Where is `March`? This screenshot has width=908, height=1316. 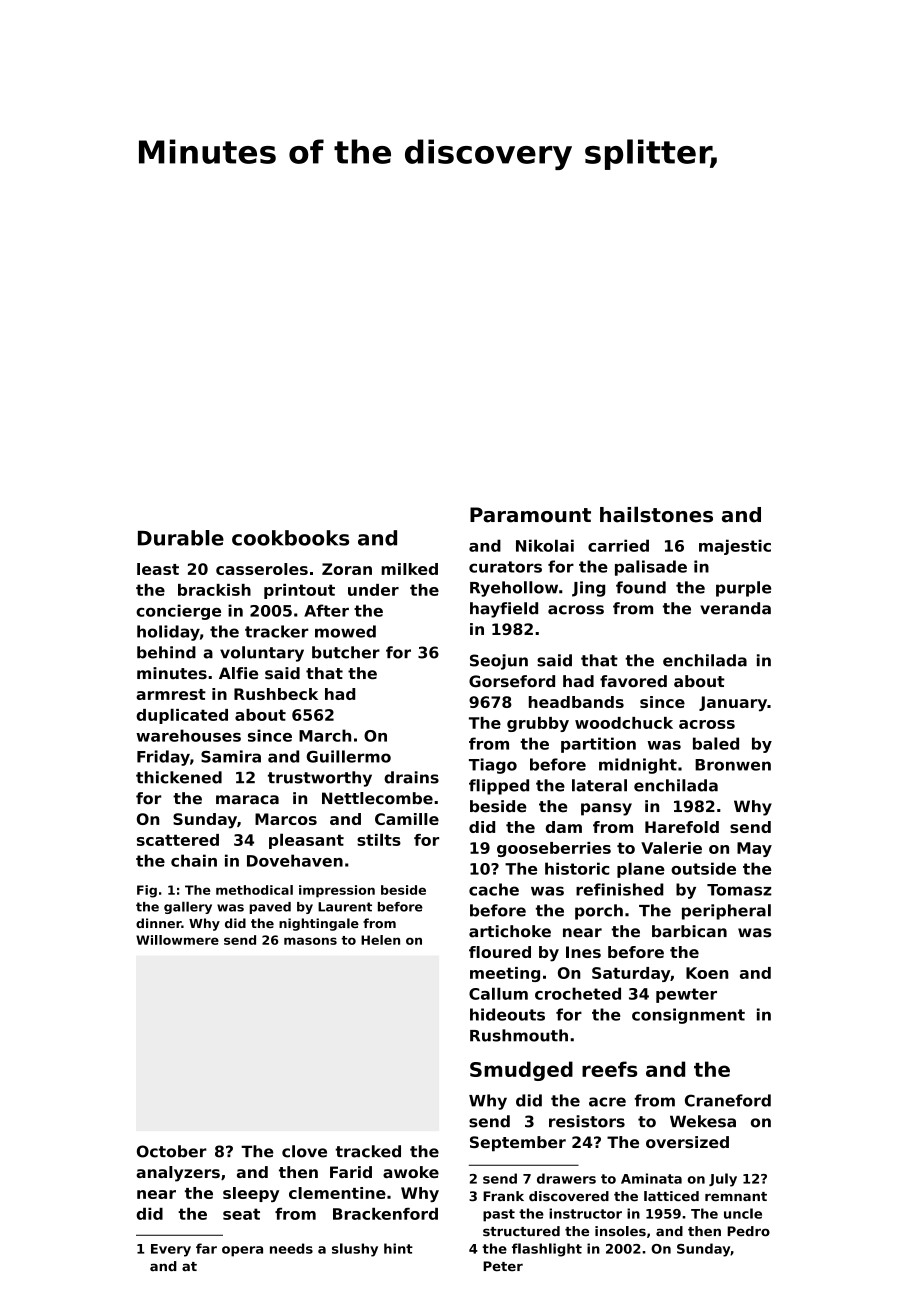
March is located at coordinates (325, 735).
